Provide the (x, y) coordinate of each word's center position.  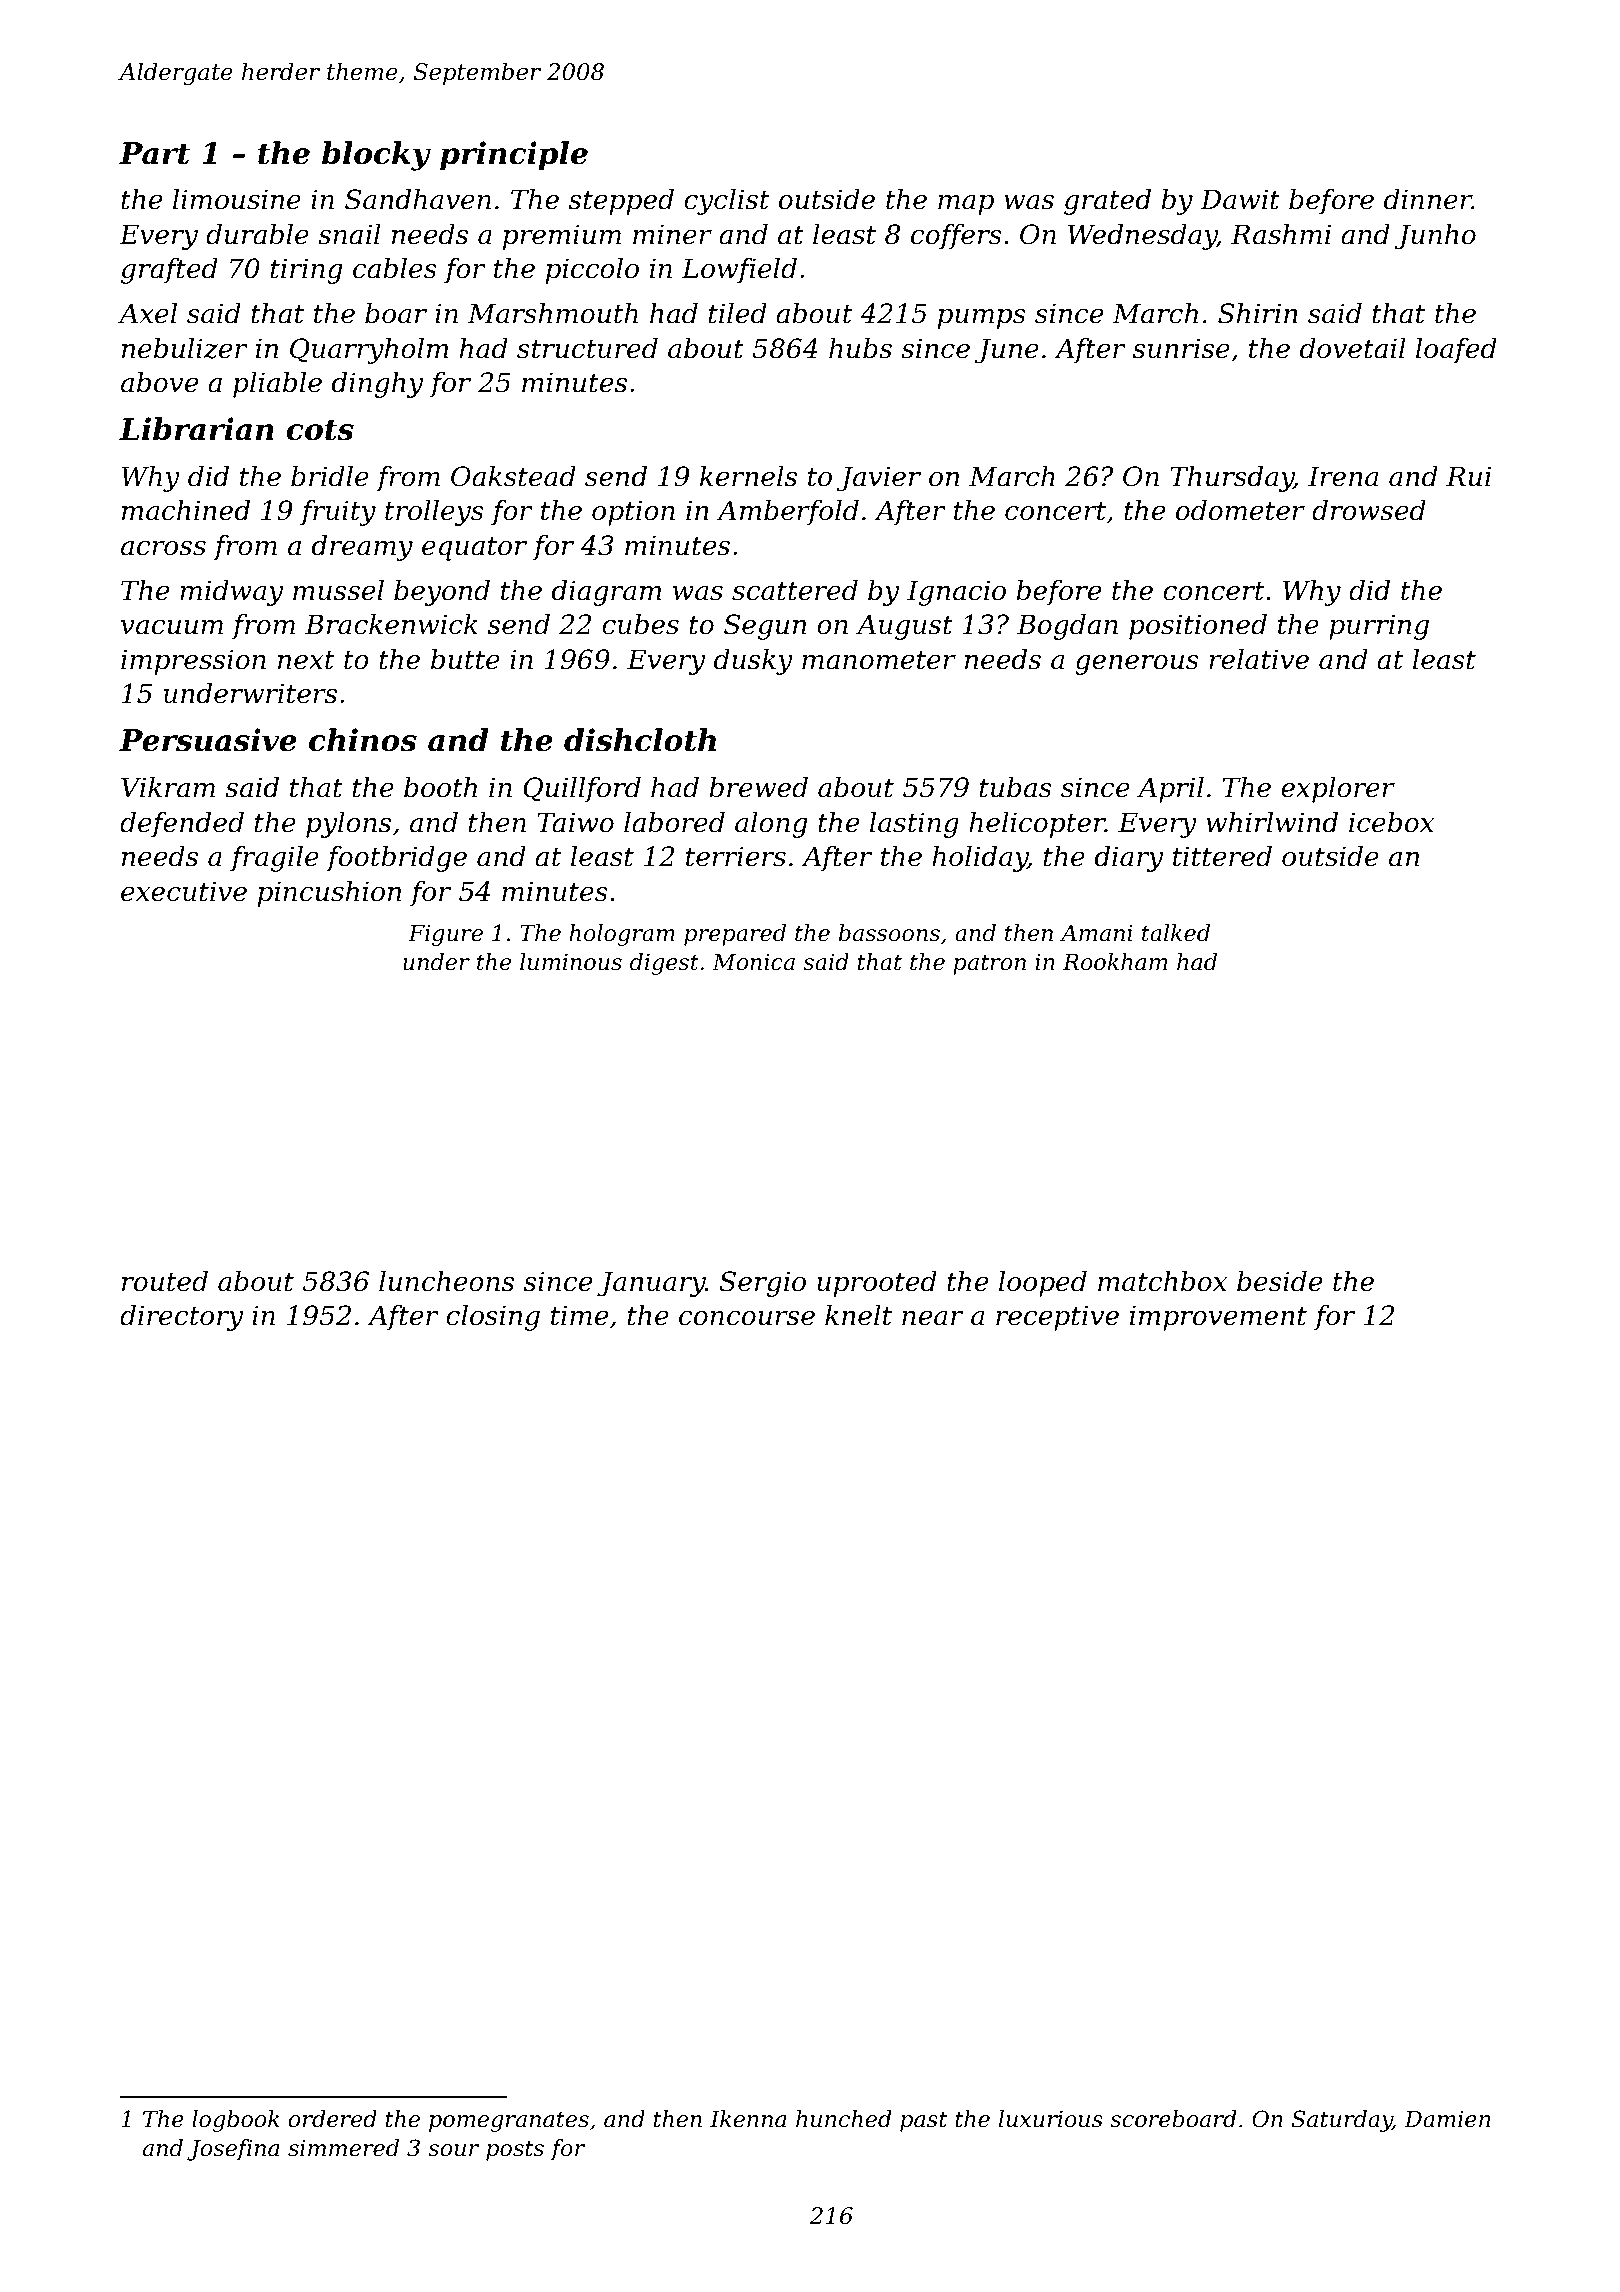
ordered (332, 2119)
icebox (1391, 822)
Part (154, 153)
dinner (1428, 199)
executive (184, 891)
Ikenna (748, 2119)
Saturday (1342, 2121)
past (923, 2122)
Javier (879, 479)
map (966, 205)
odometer (1240, 510)
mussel (338, 590)
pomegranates (509, 2122)
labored (674, 822)
